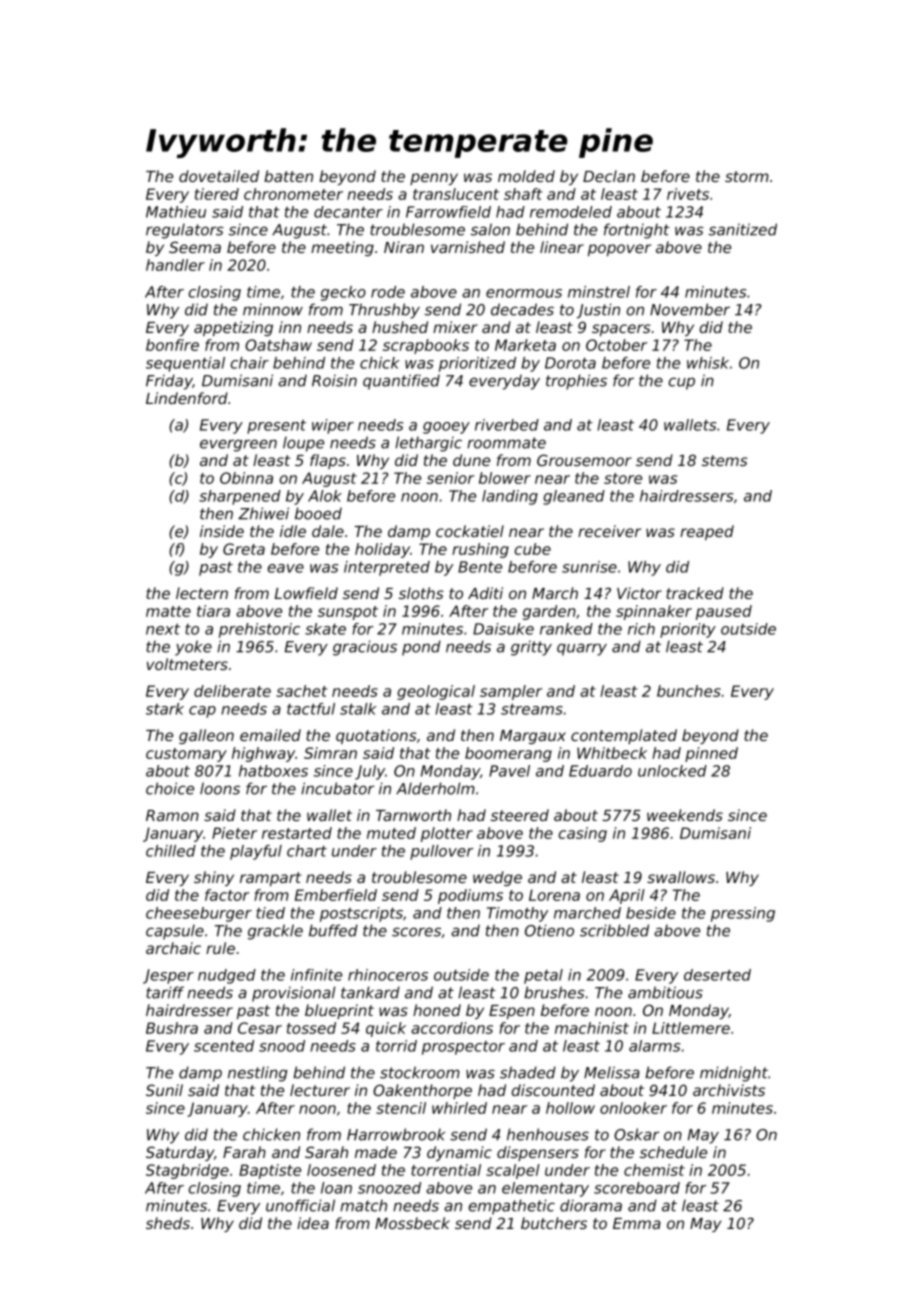 The image size is (924, 1314). I want to click on pullover, so click(441, 852).
